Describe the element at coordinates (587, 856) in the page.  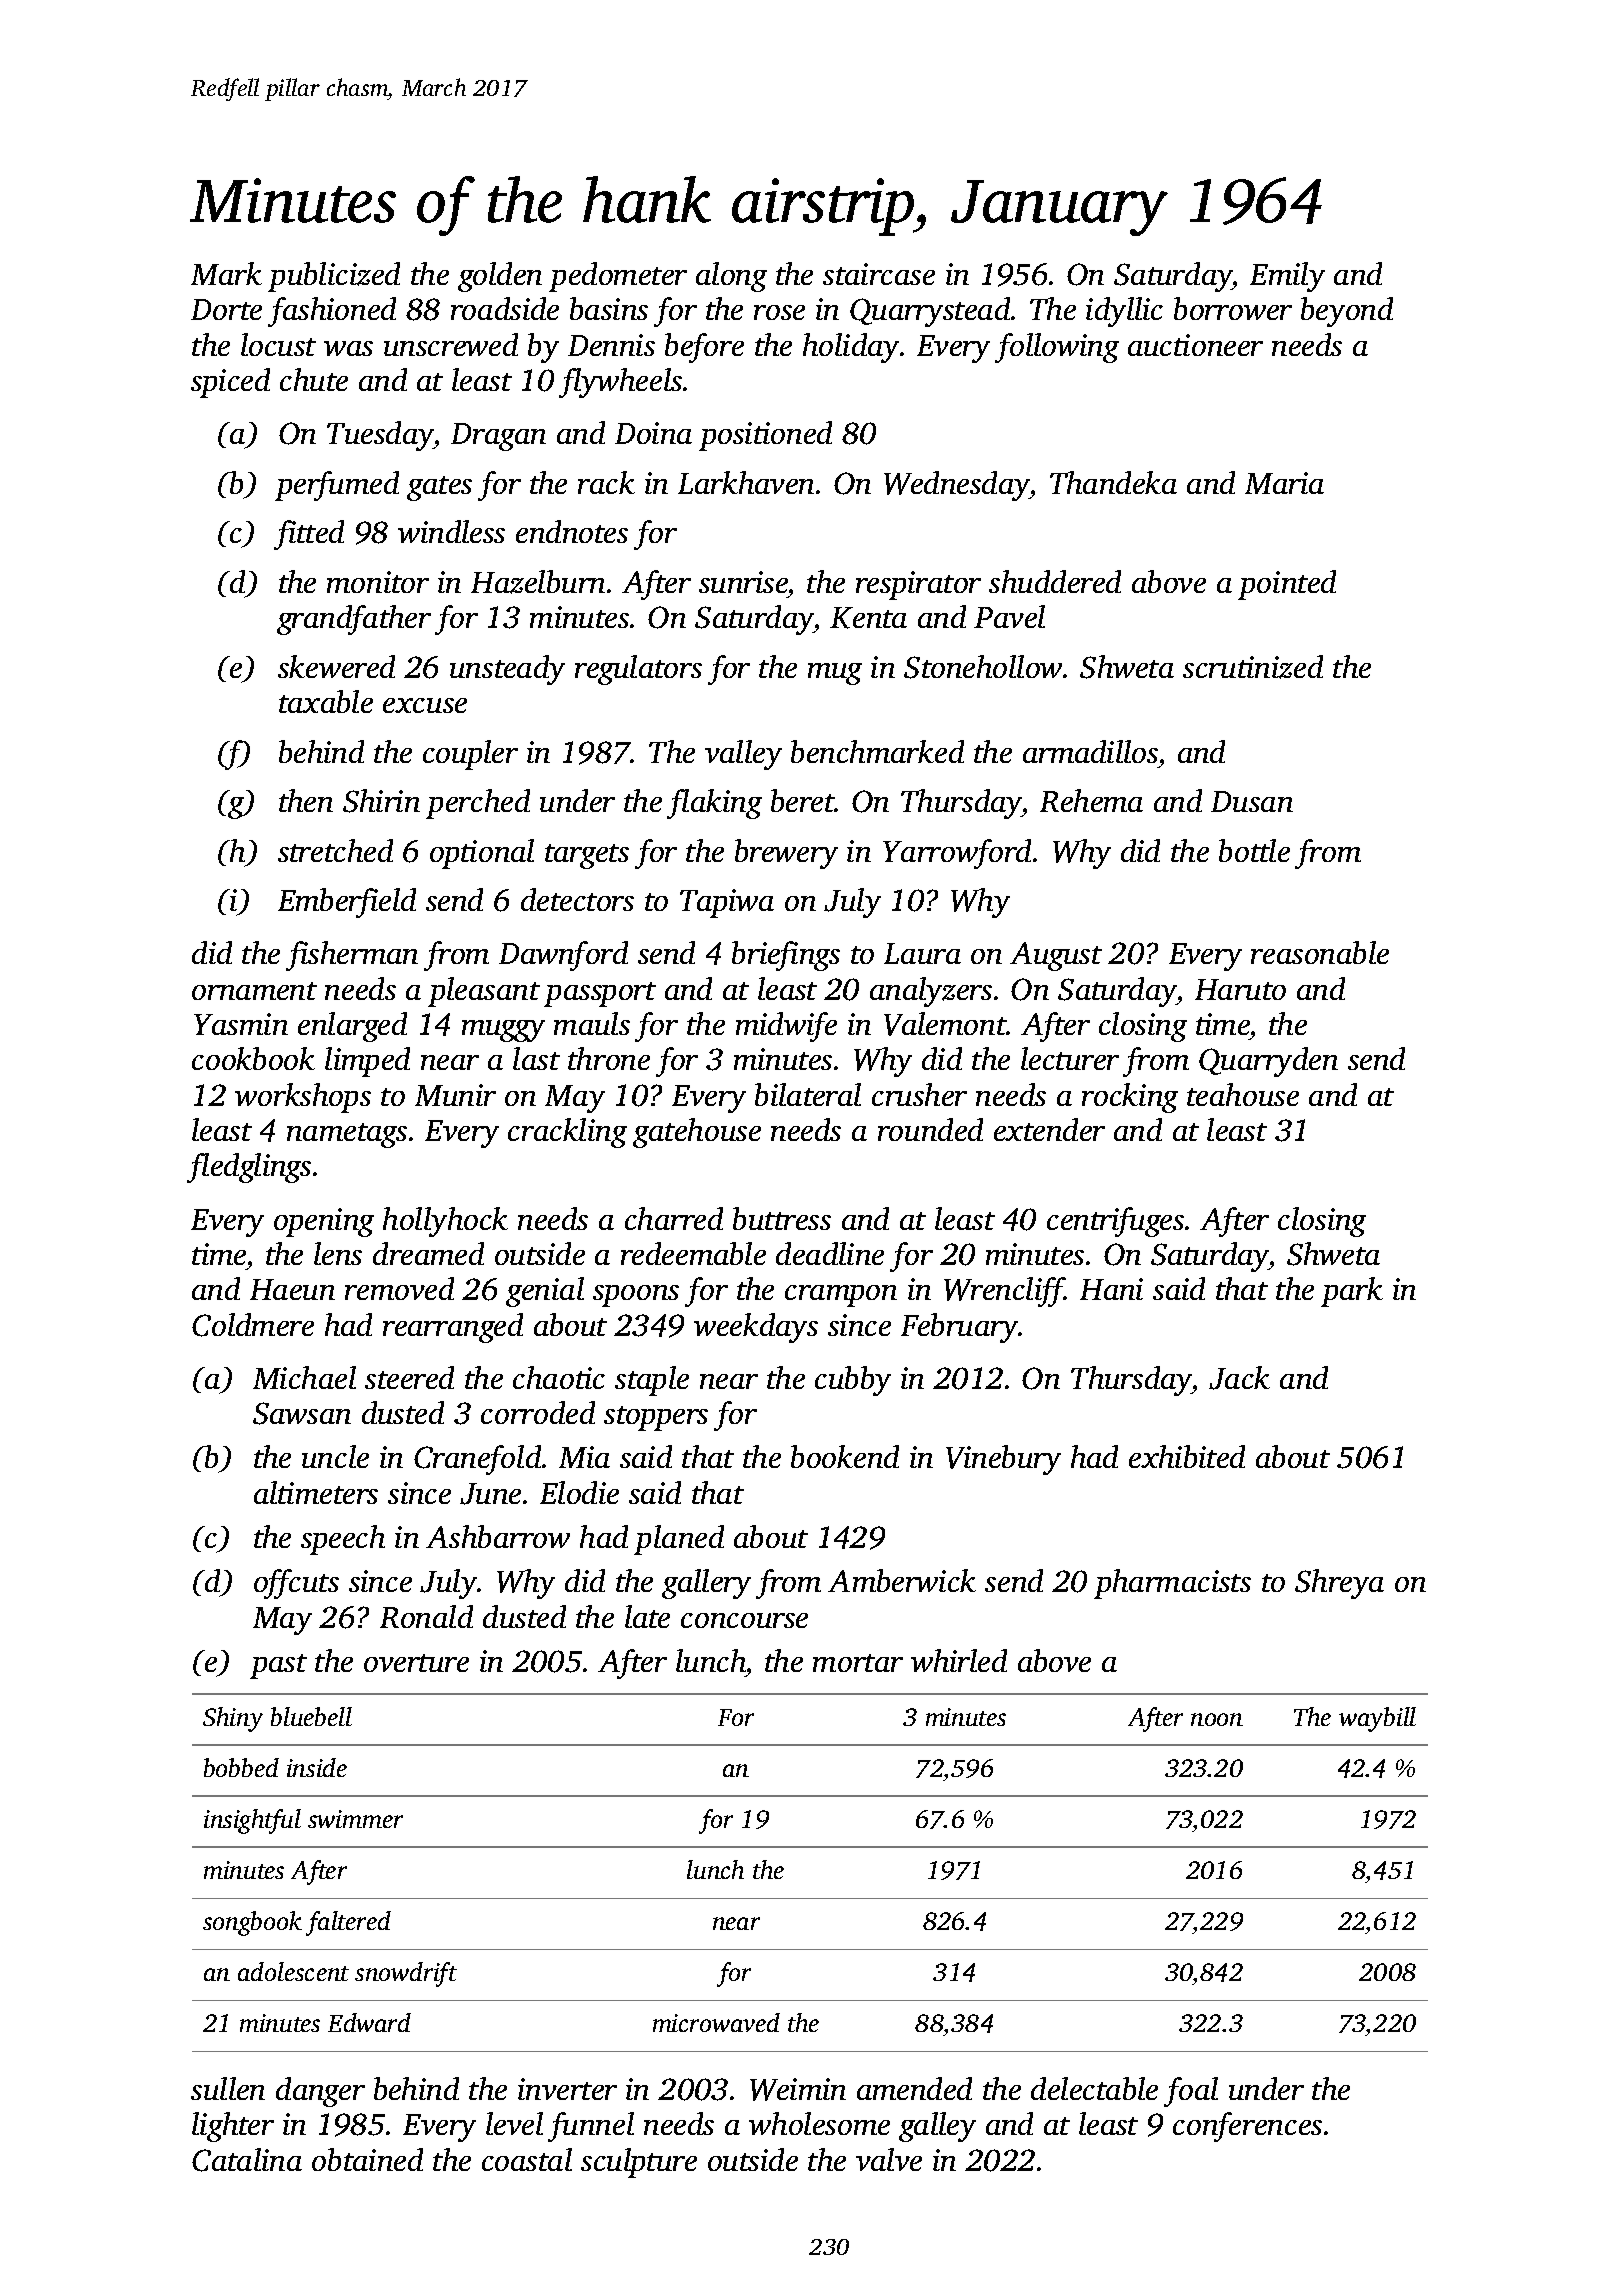
I see `targets` at that location.
